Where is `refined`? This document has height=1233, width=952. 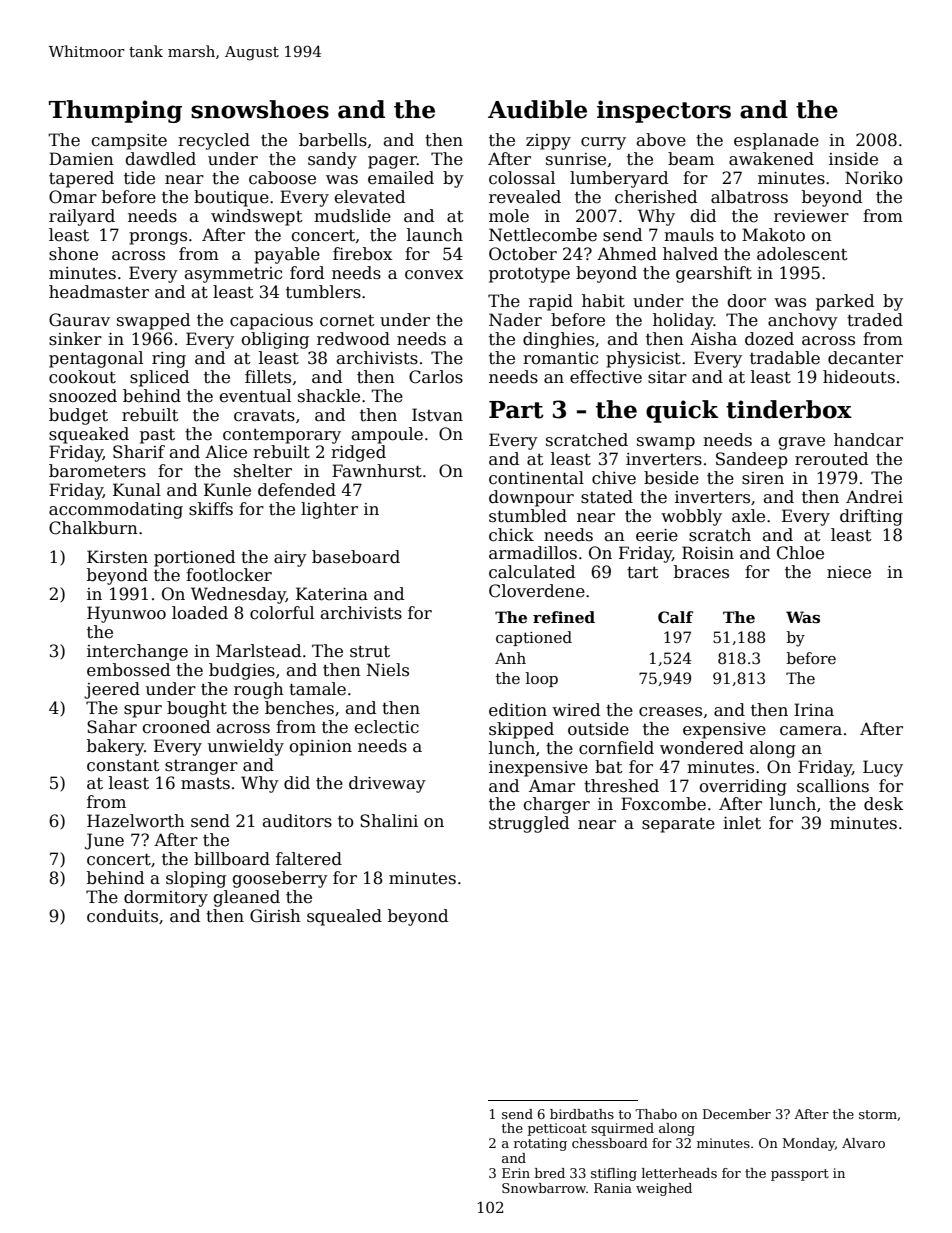 refined is located at coordinates (564, 617).
